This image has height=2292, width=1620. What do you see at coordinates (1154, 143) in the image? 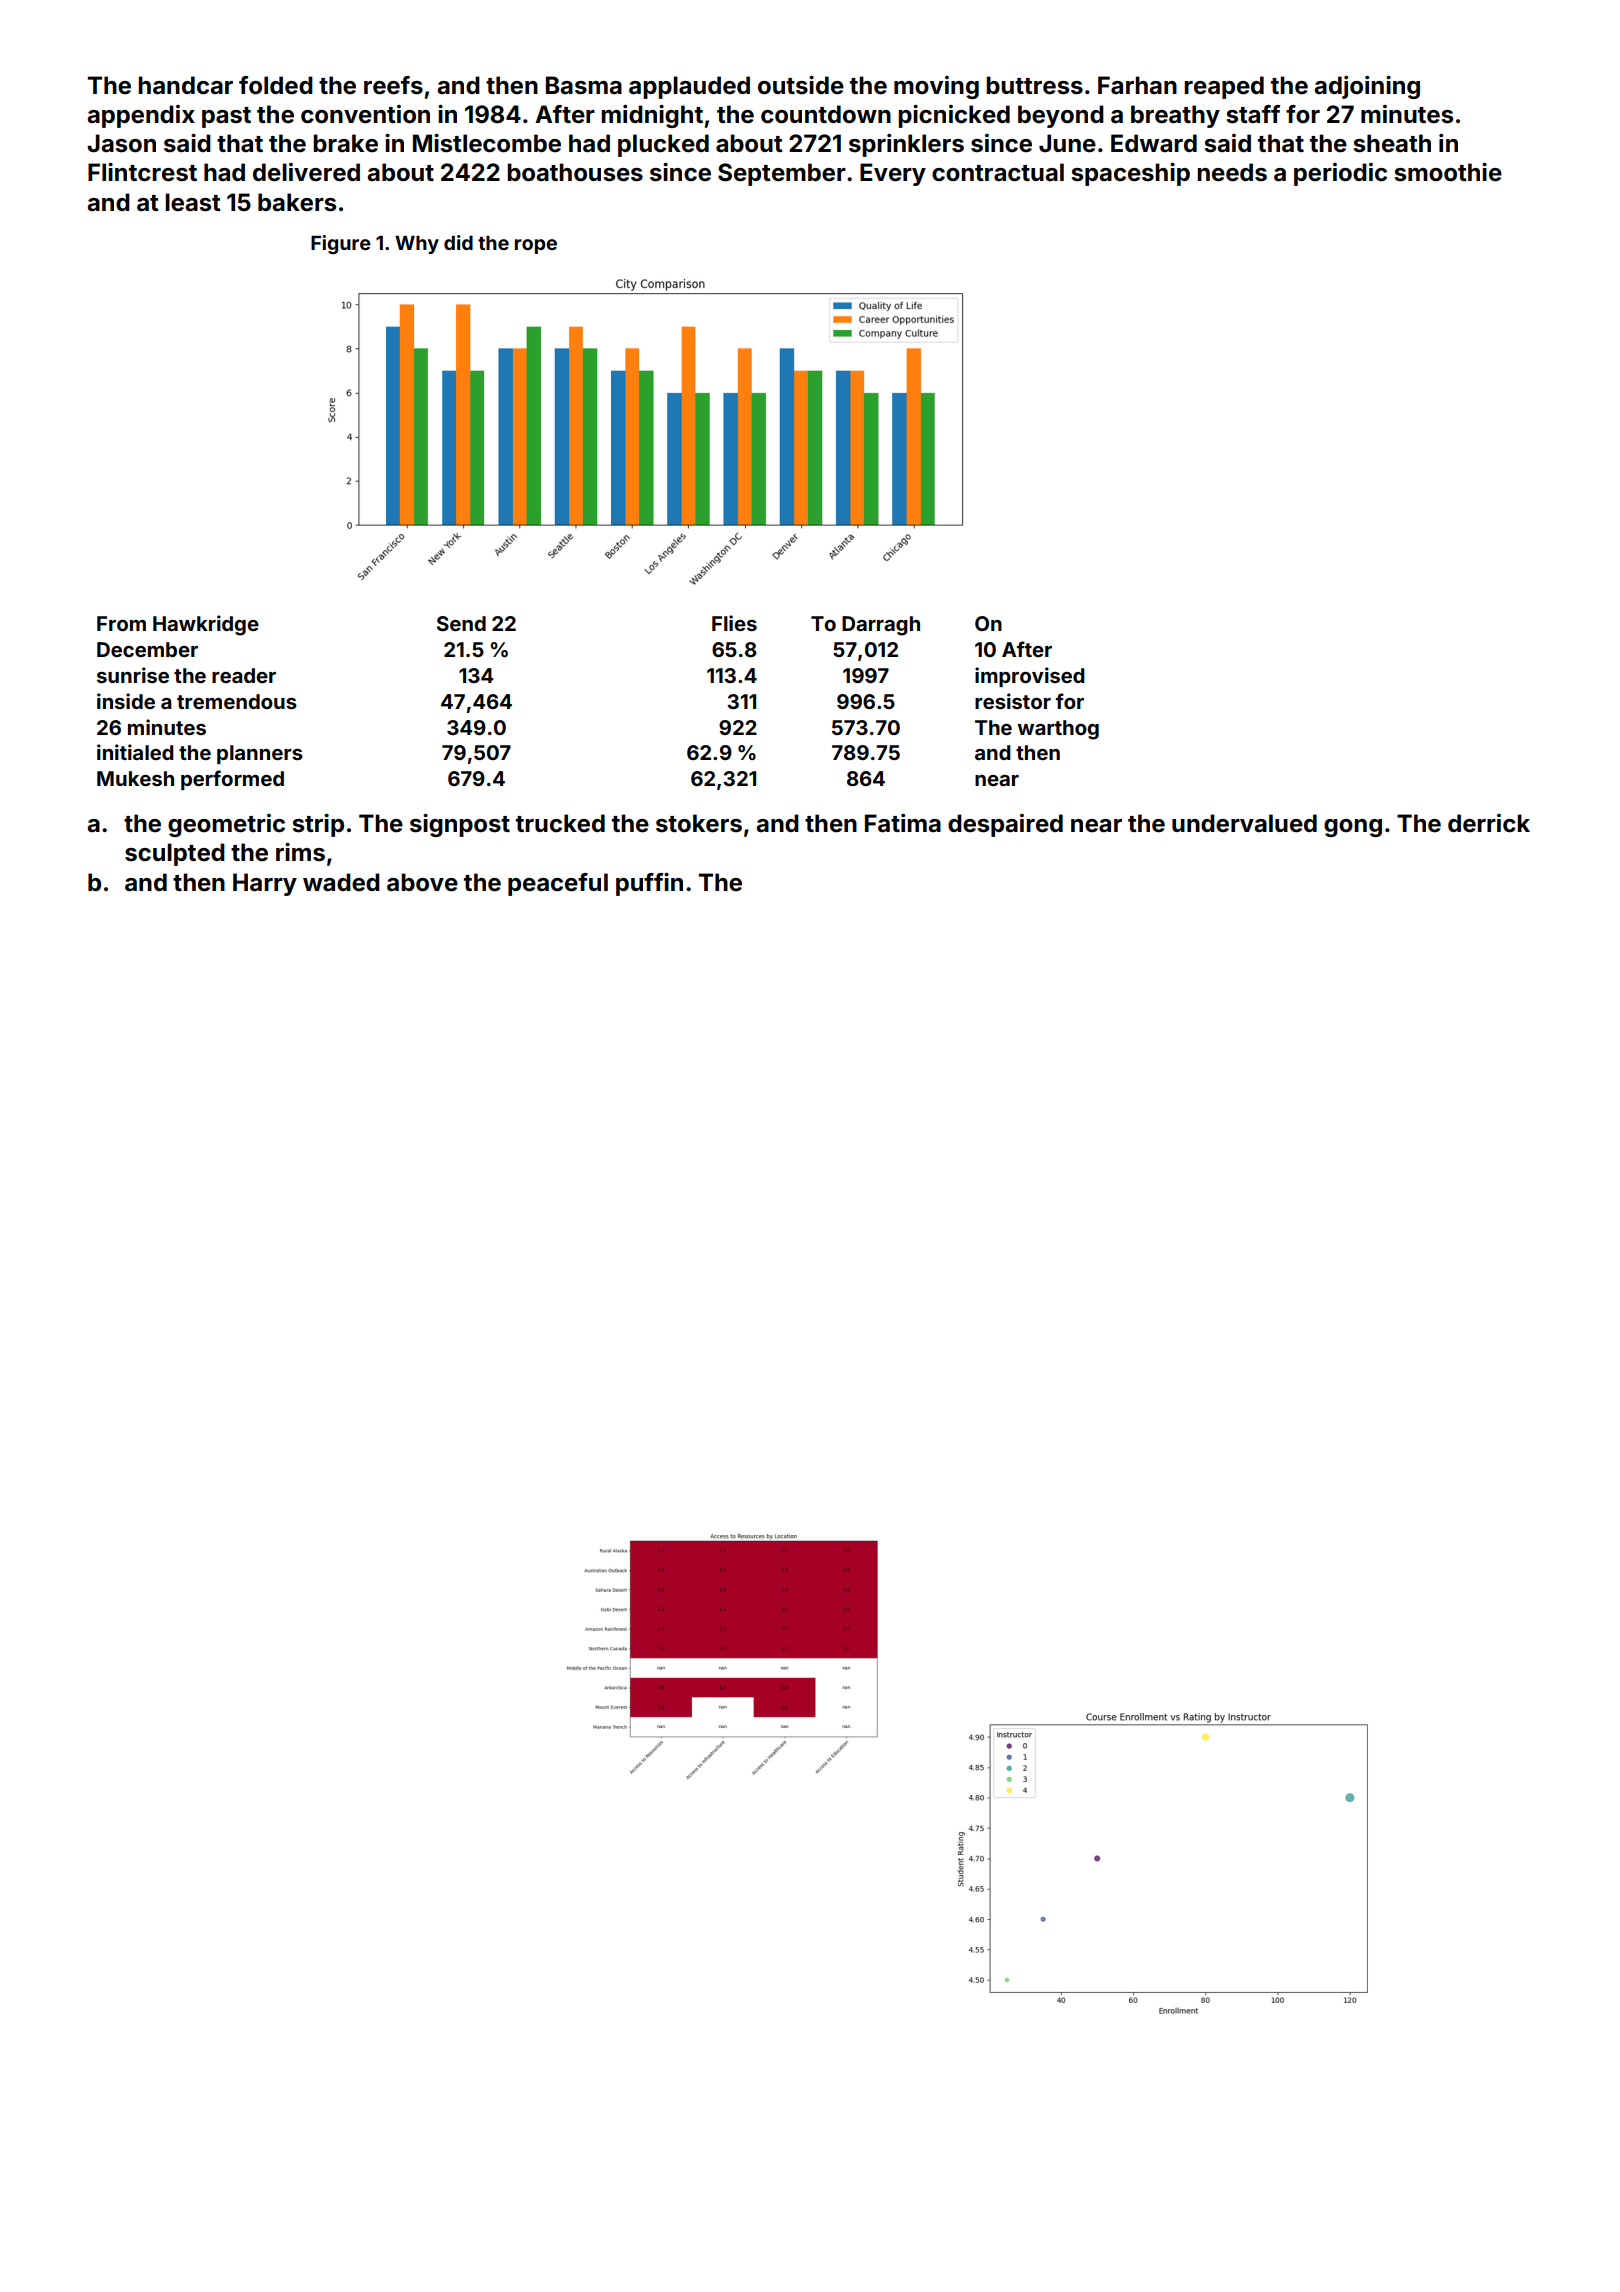
I see `Edward` at bounding box center [1154, 143].
